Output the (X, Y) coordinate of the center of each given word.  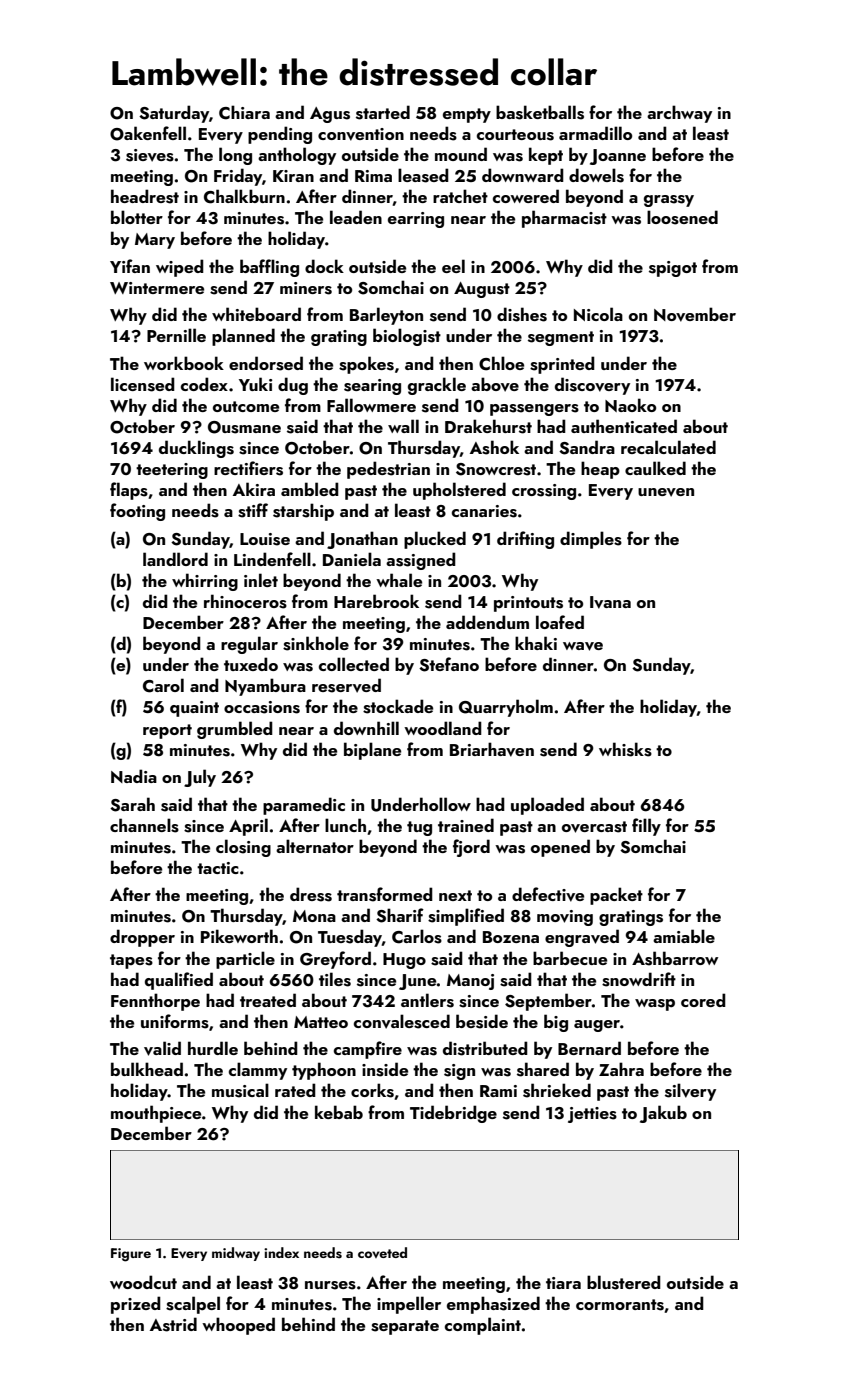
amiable (684, 936)
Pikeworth (239, 936)
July (200, 778)
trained (466, 825)
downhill (366, 728)
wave (583, 646)
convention (361, 134)
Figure (131, 1255)
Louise (265, 539)
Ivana (610, 602)
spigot (673, 269)
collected (354, 664)
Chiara (244, 112)
